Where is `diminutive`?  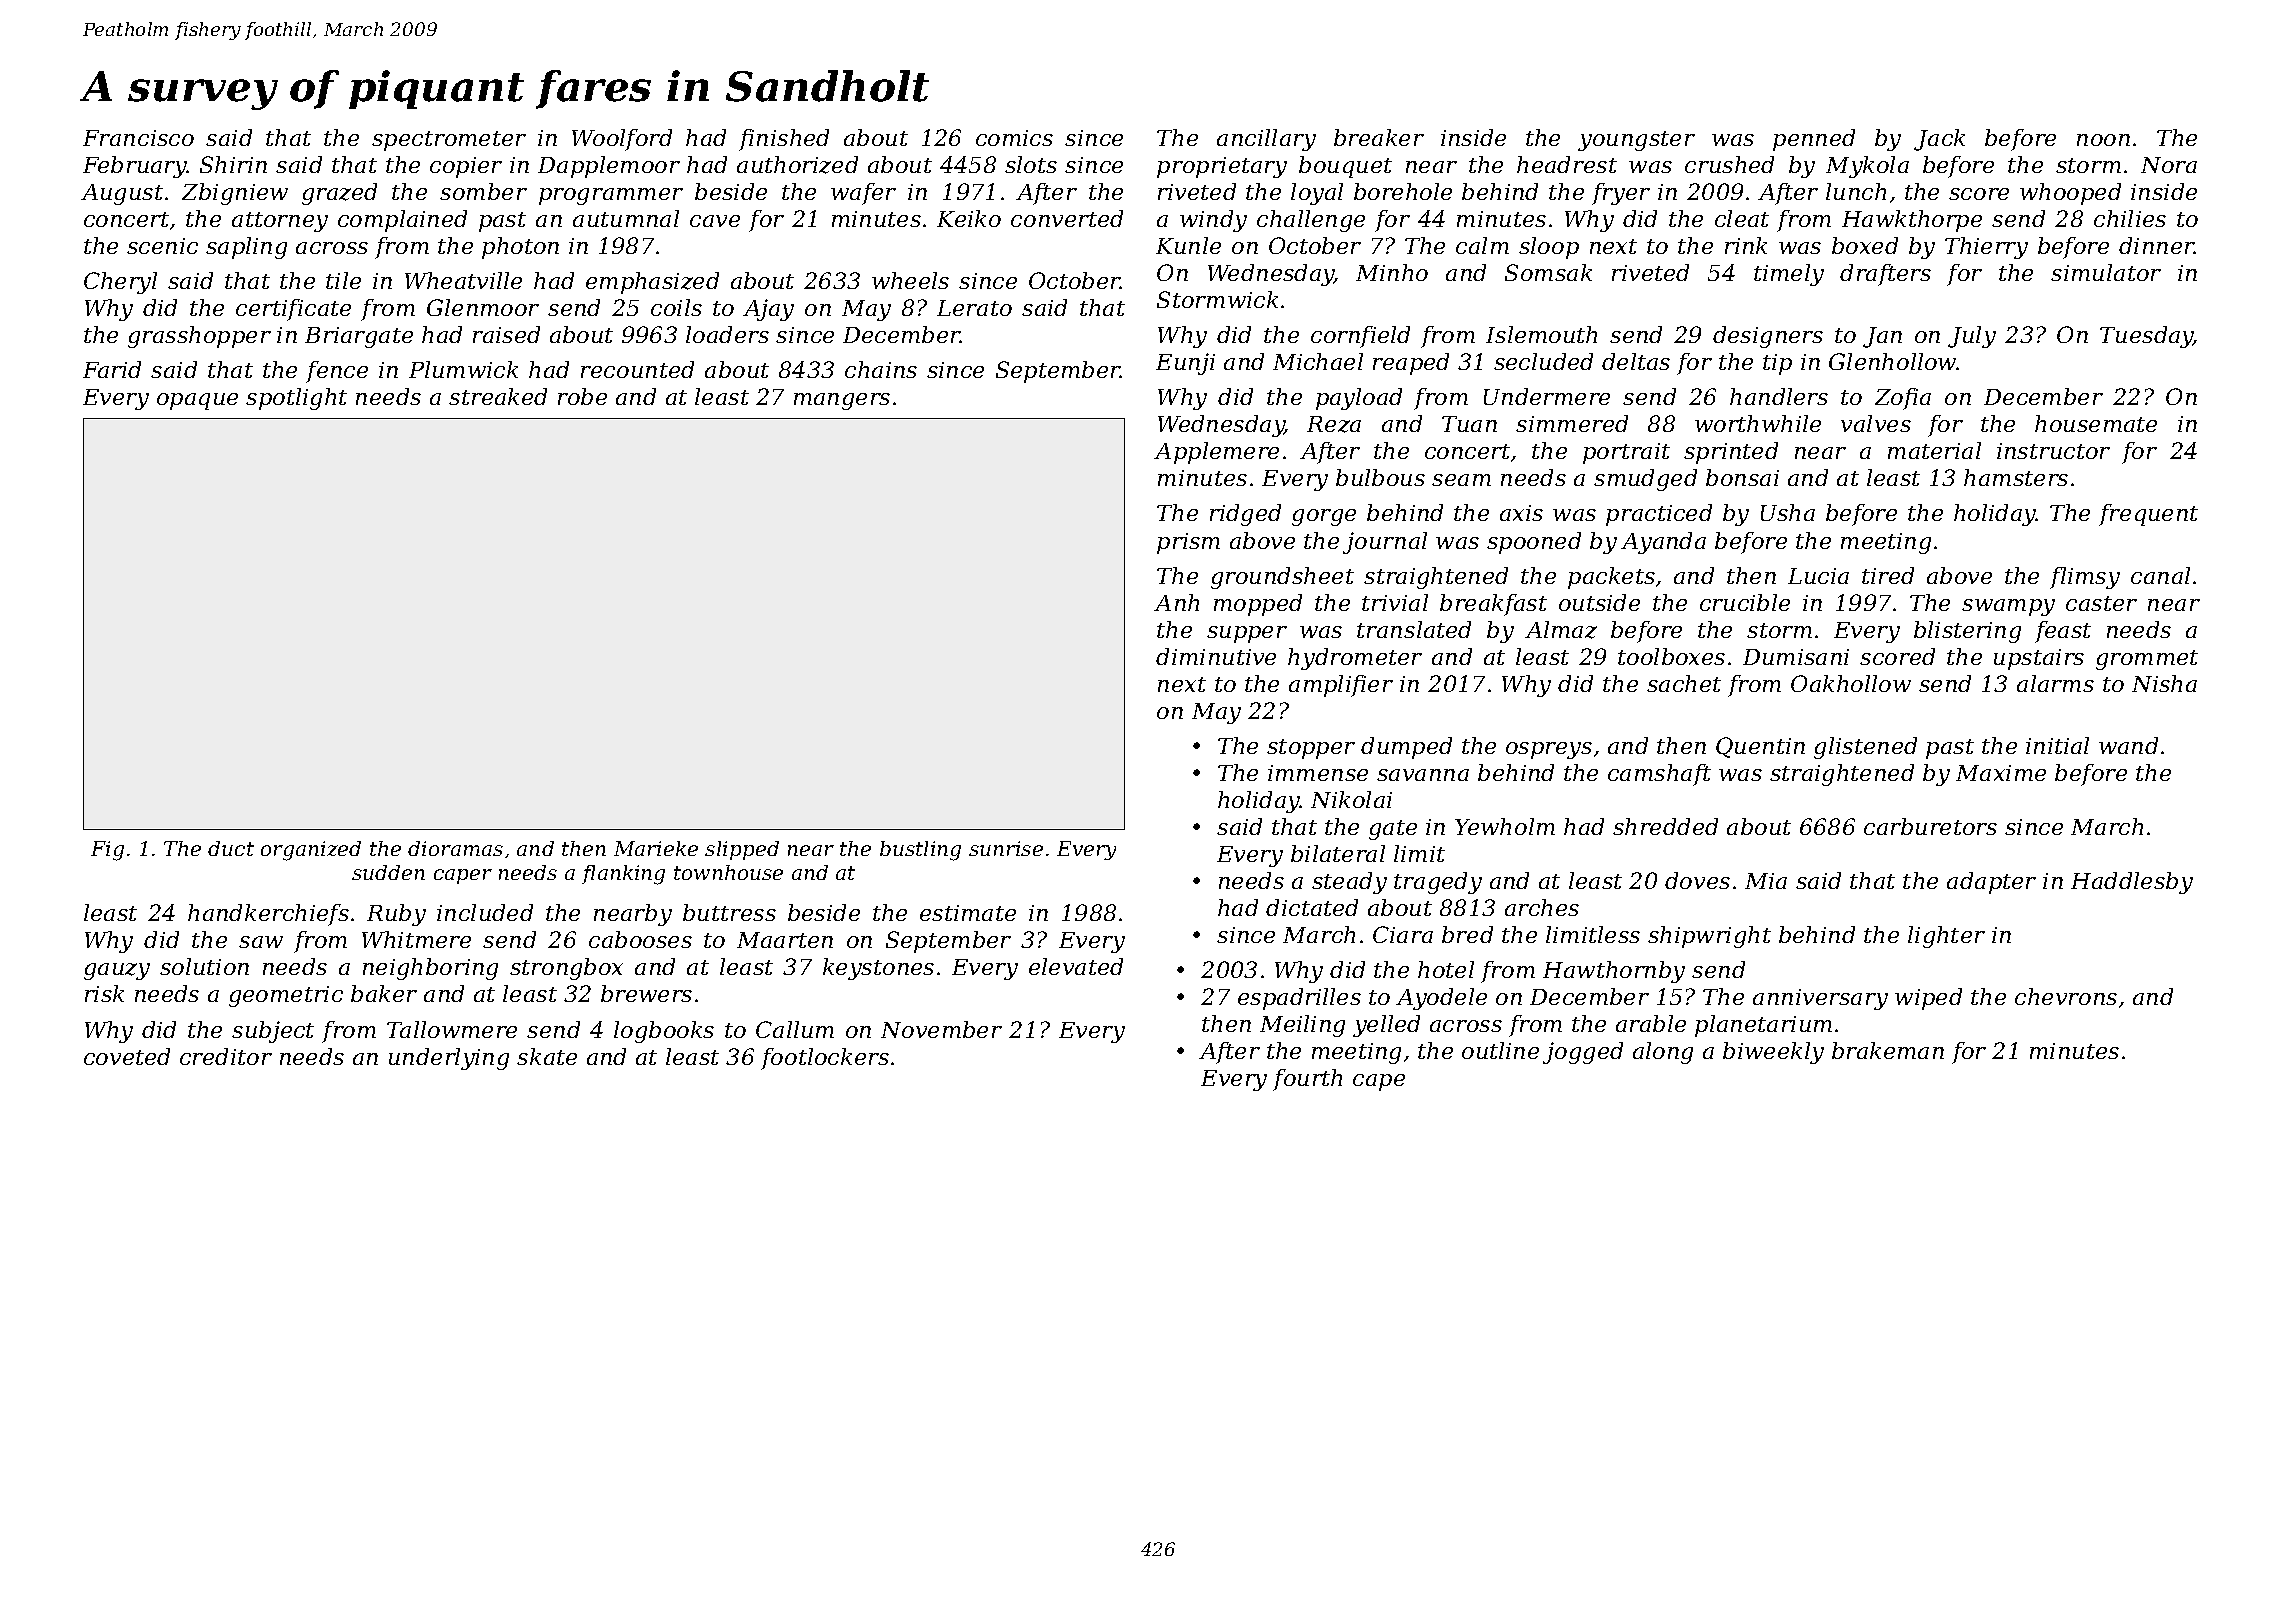
diminutive is located at coordinates (1216, 656).
